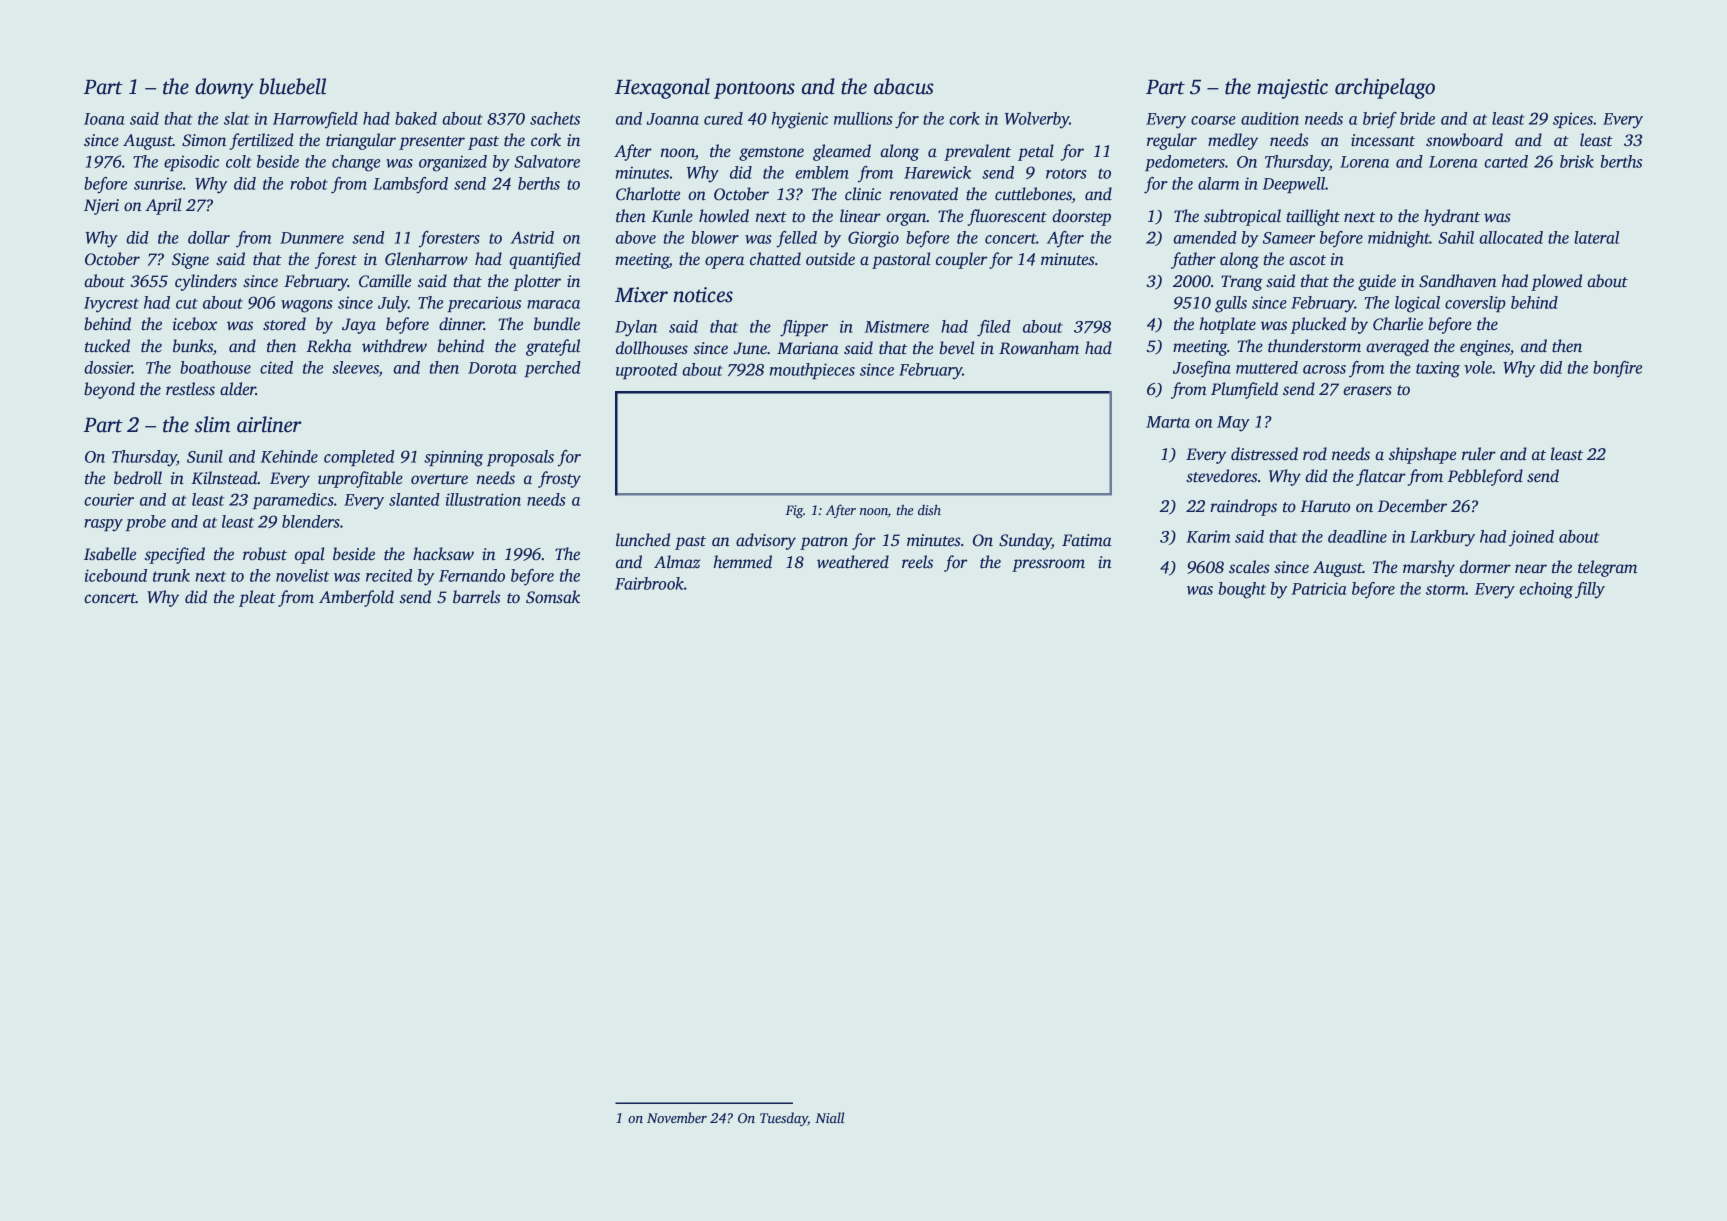  I want to click on Niall, so click(829, 1117).
